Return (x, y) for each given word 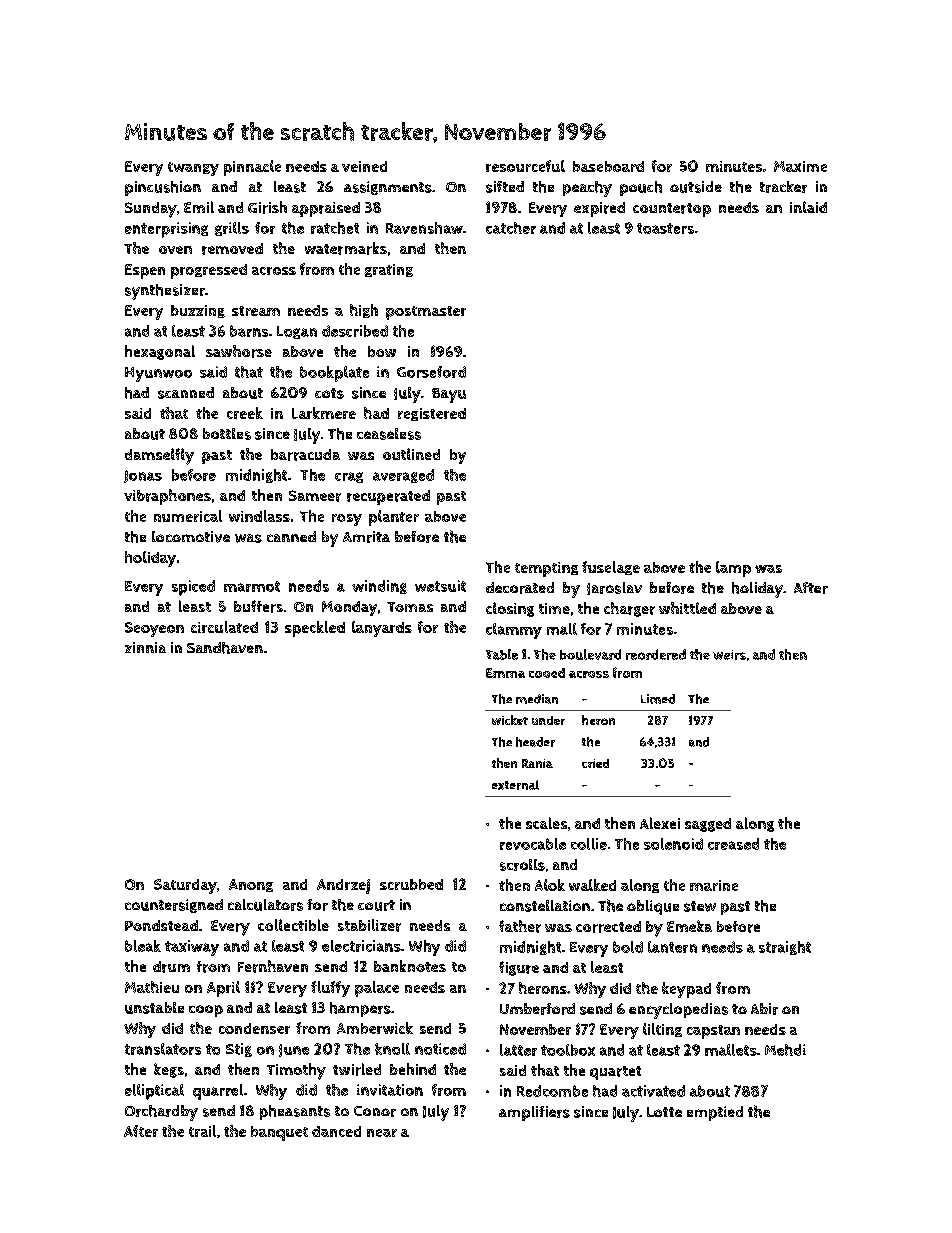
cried (595, 763)
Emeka (689, 926)
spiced (193, 588)
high (364, 311)
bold (628, 947)
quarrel (218, 1092)
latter (518, 1050)
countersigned (174, 906)
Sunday (151, 210)
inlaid (808, 207)
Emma (505, 673)
